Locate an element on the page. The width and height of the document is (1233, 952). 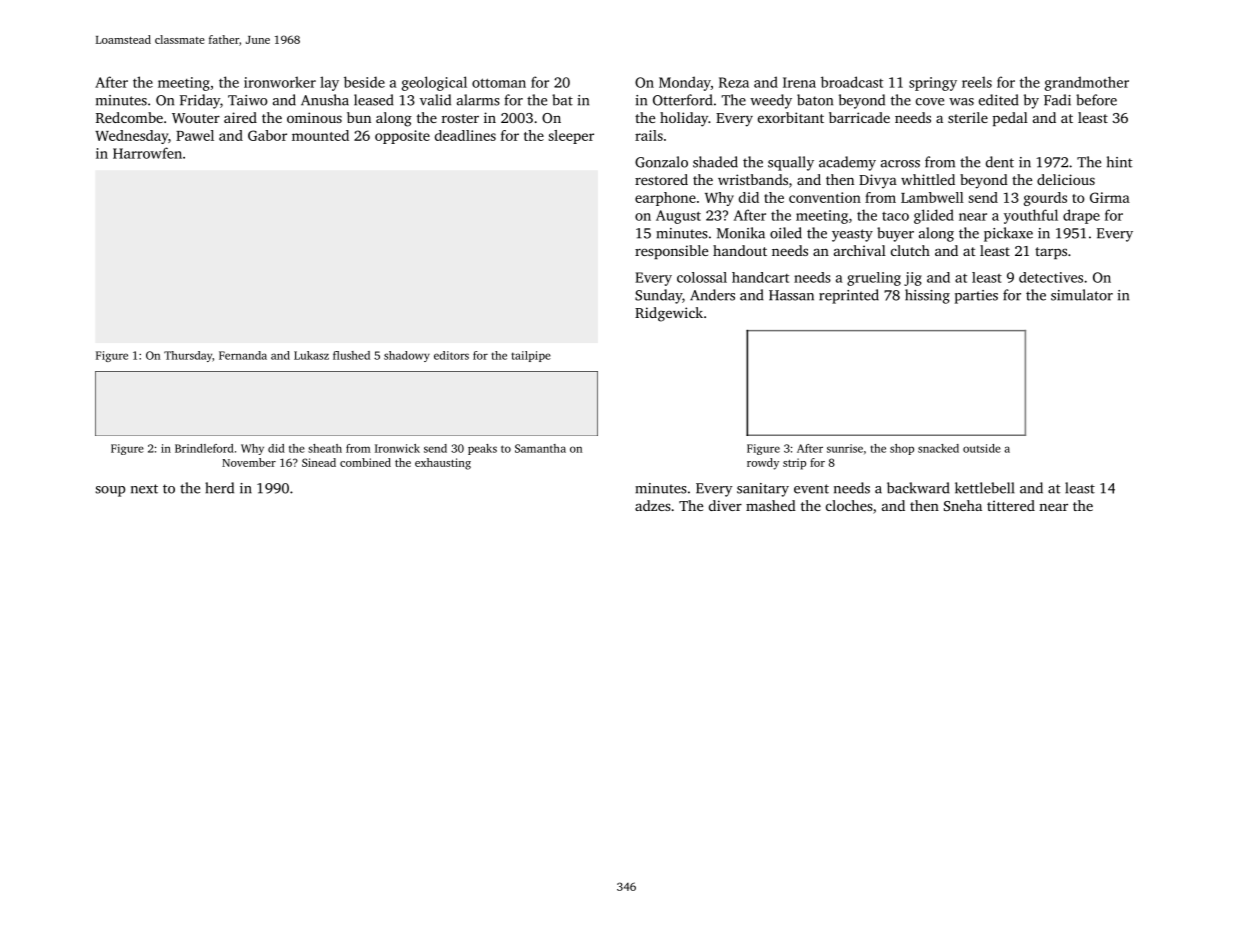
earphone is located at coordinates (665, 199).
